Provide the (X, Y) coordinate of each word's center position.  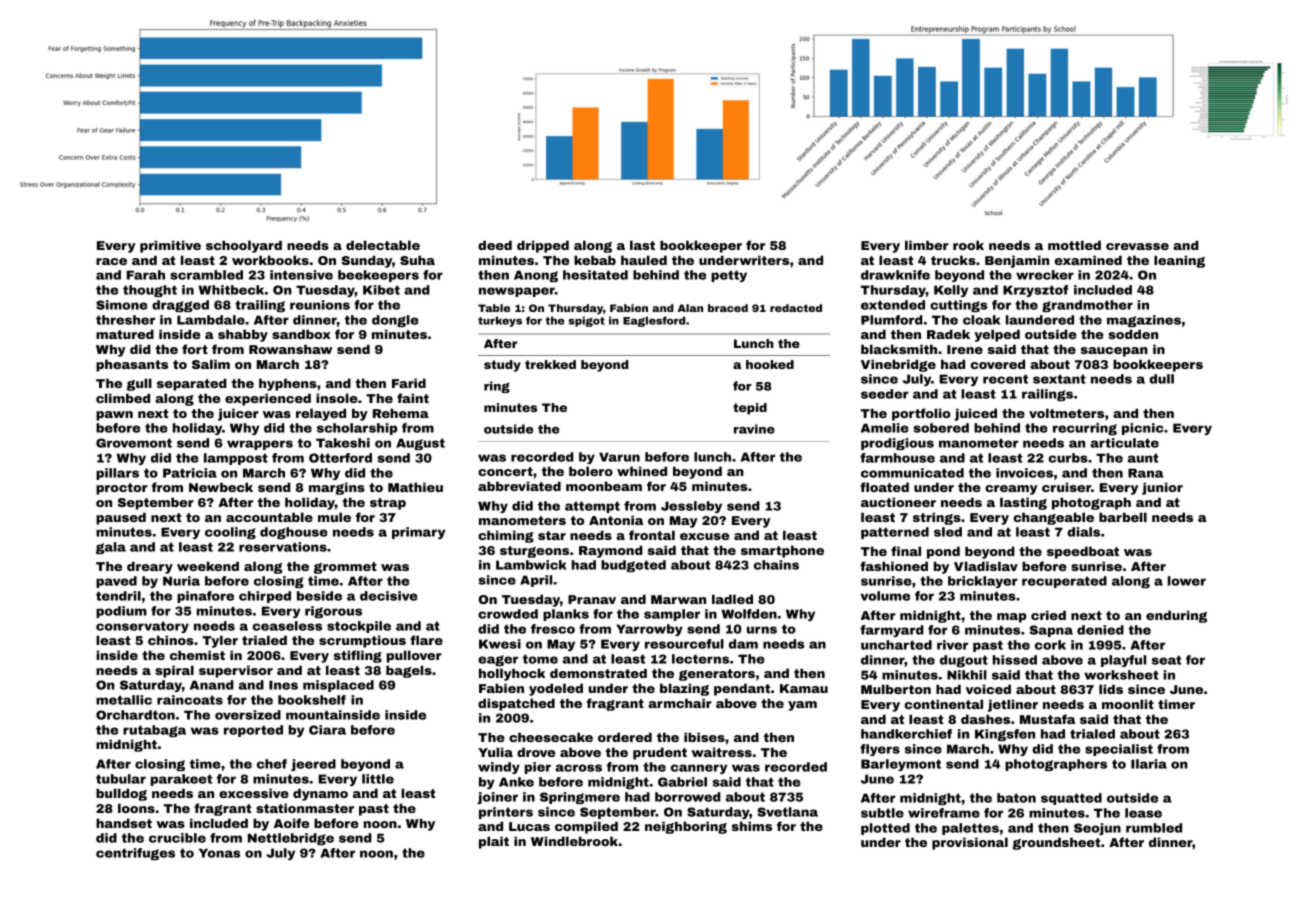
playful (1123, 661)
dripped (543, 246)
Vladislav (986, 566)
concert (505, 471)
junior (1162, 488)
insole (337, 398)
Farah (146, 275)
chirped (265, 597)
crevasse (1137, 246)
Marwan (678, 599)
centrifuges (135, 854)
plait (494, 842)
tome (540, 659)
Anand (212, 685)
